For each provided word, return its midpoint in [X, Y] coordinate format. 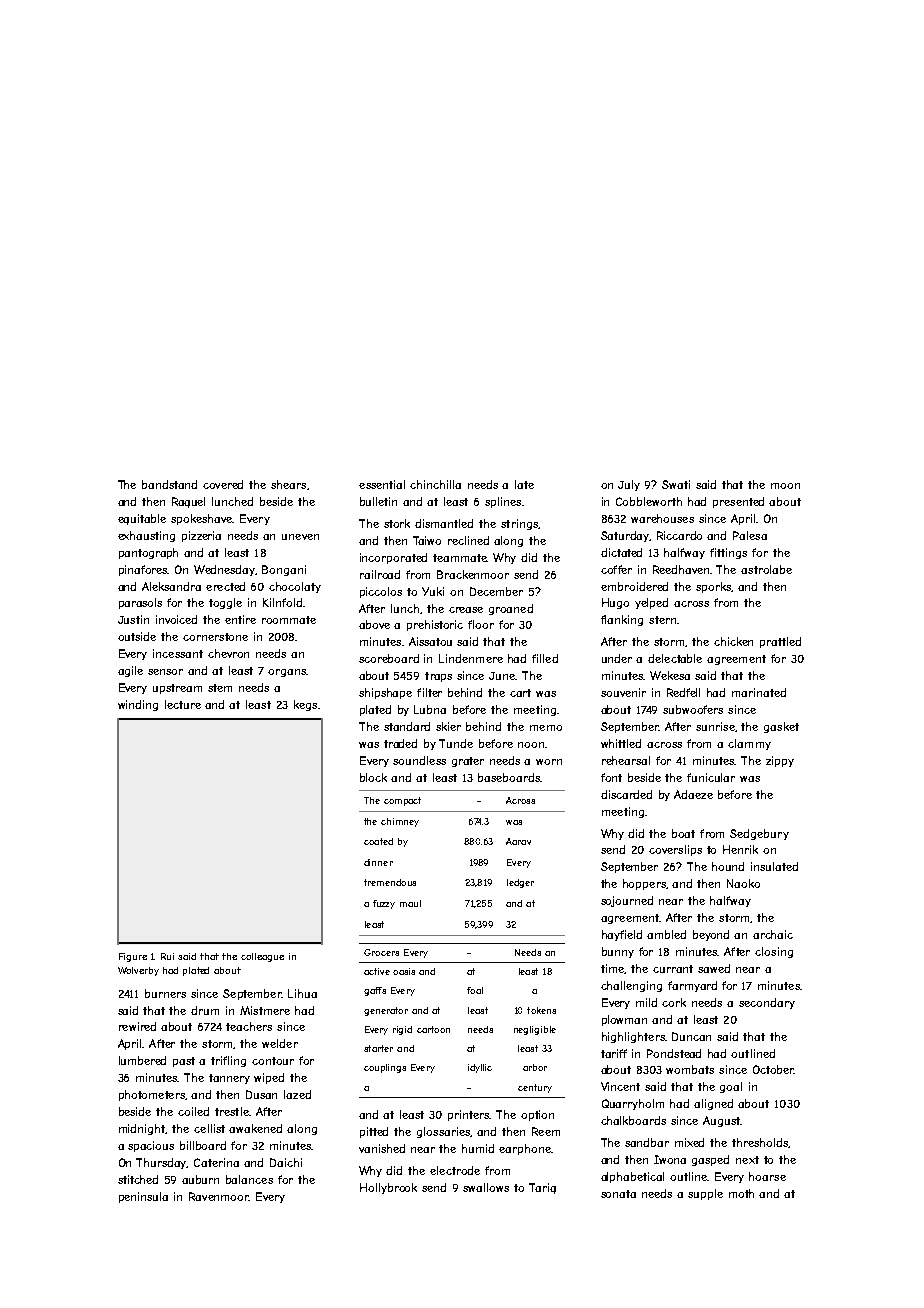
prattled [780, 642]
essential [382, 484]
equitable [142, 519]
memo [546, 728]
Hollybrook [388, 1188]
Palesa [750, 535]
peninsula [143, 1197]
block [373, 777]
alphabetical [632, 1177]
